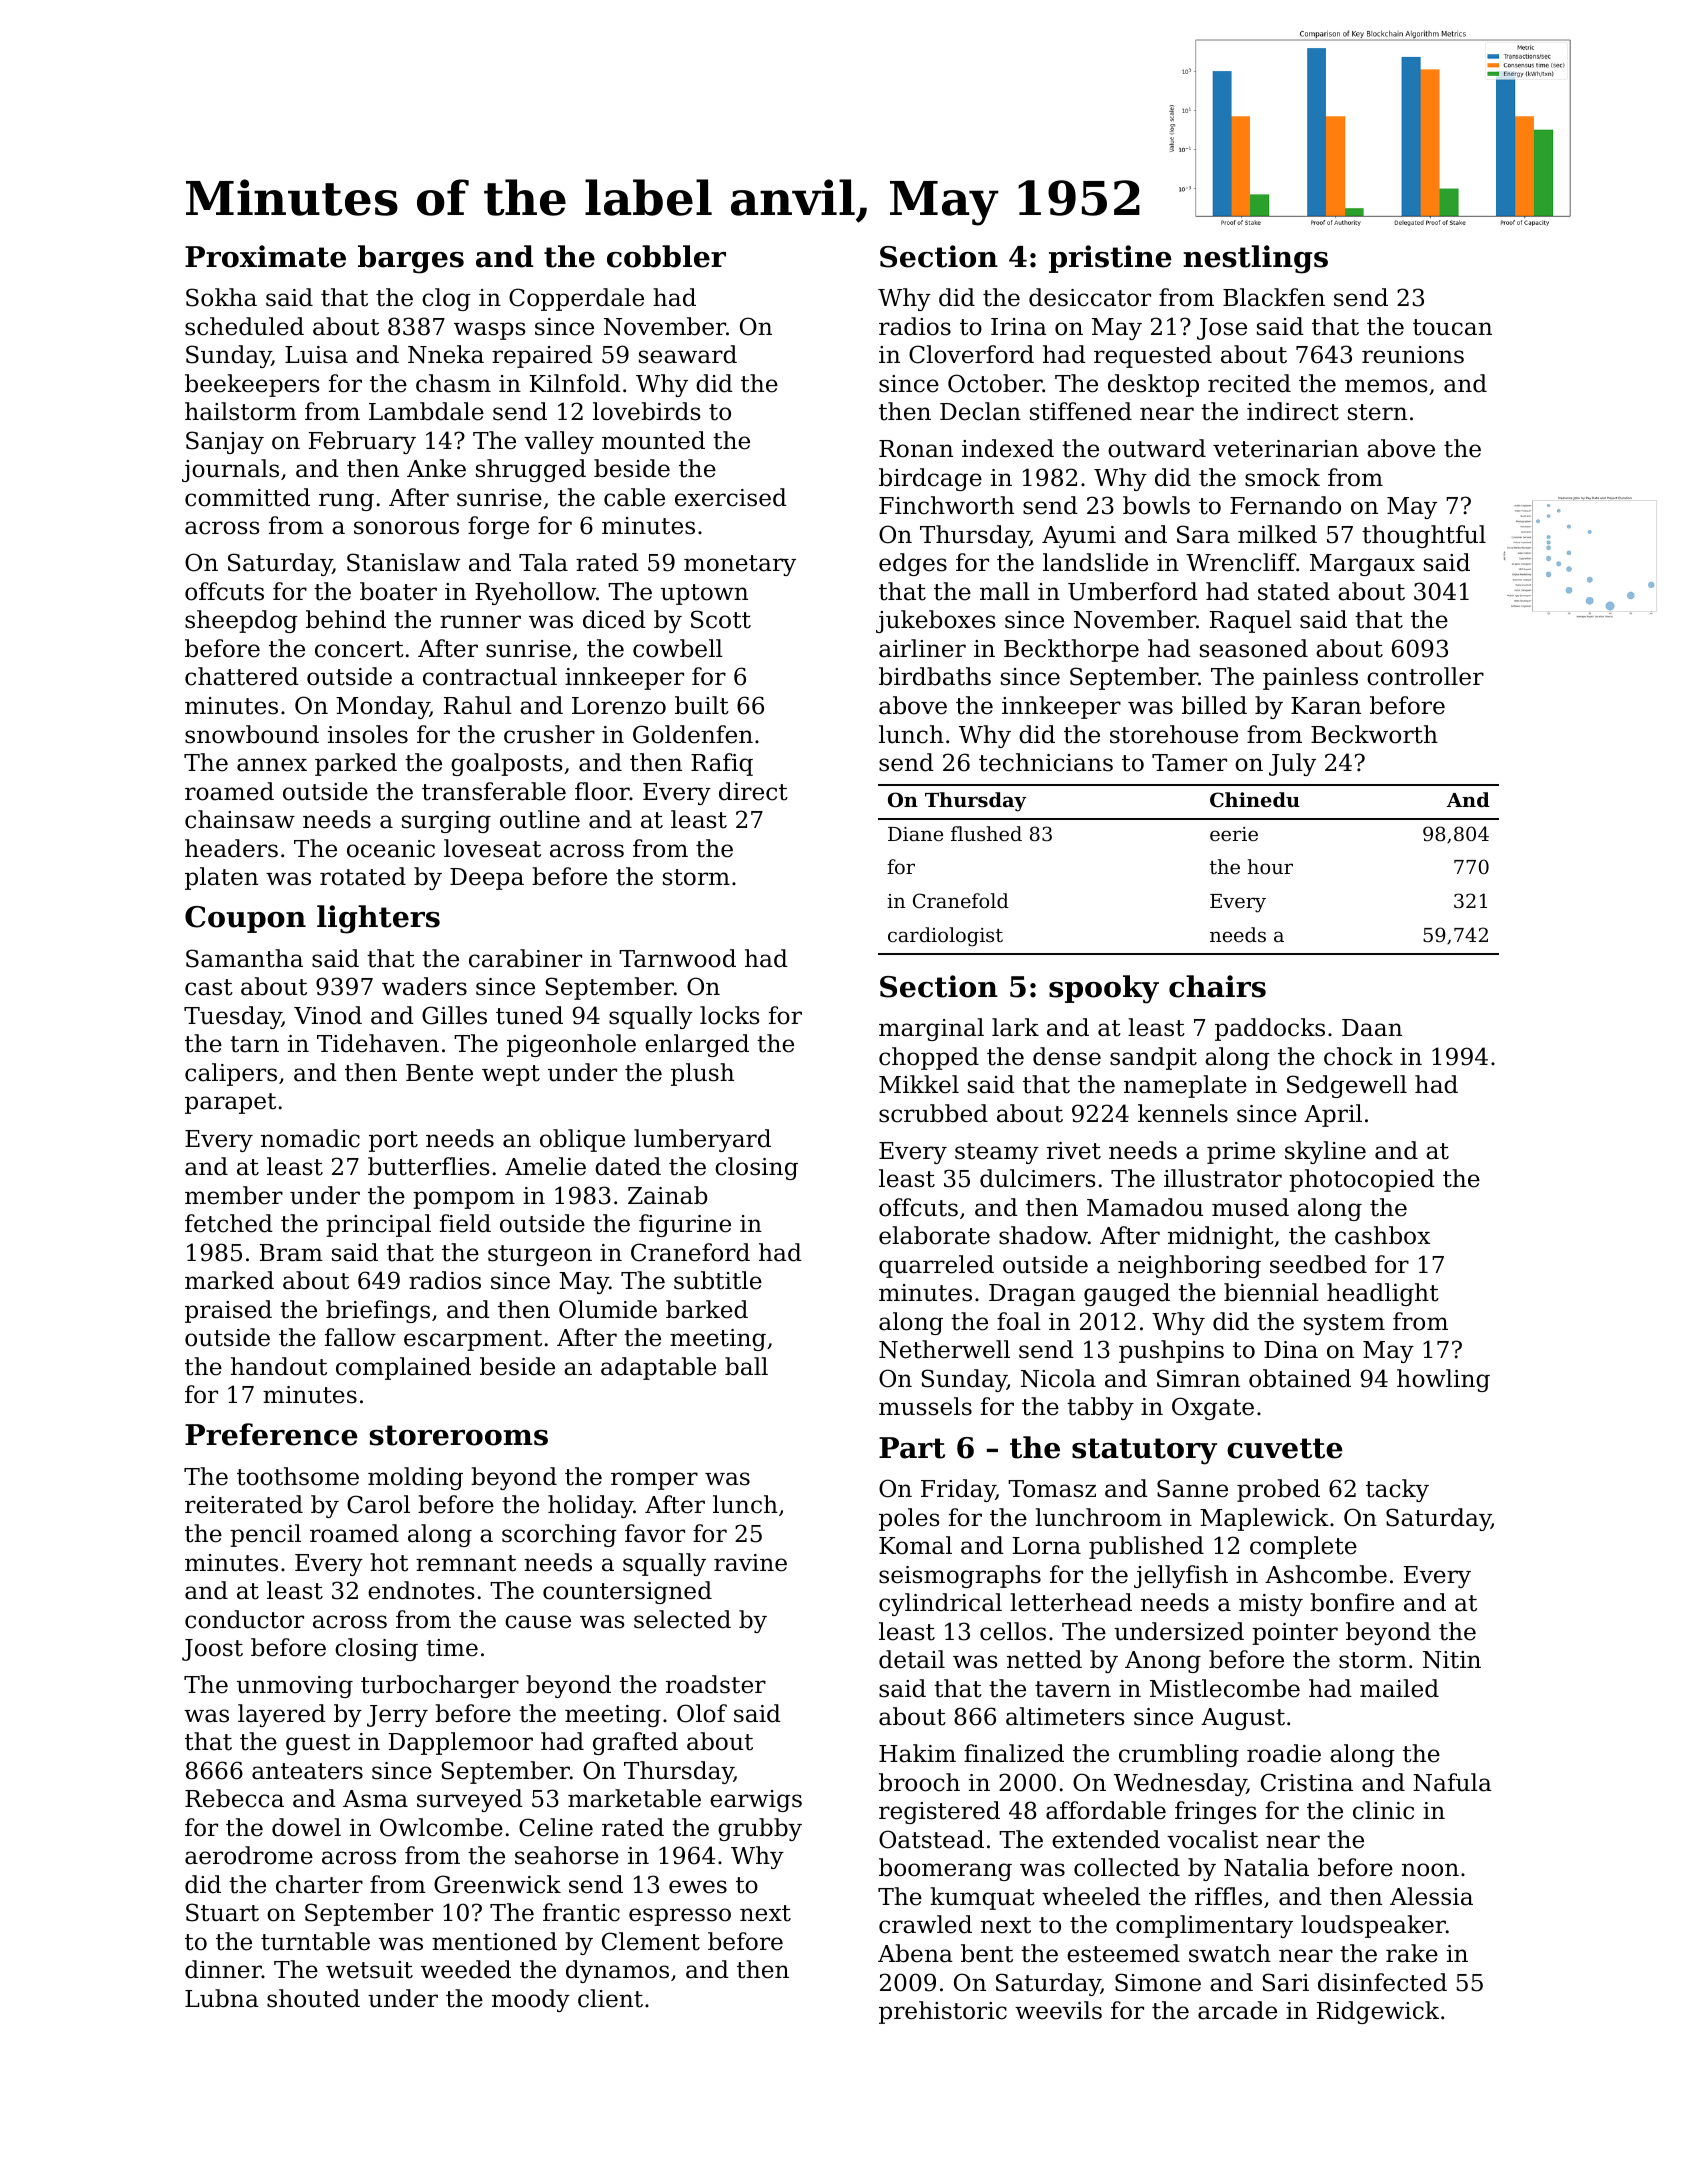 This document has width=1683, height=2178. What do you see at coordinates (1052, 1489) in the document?
I see `Tomasz` at bounding box center [1052, 1489].
